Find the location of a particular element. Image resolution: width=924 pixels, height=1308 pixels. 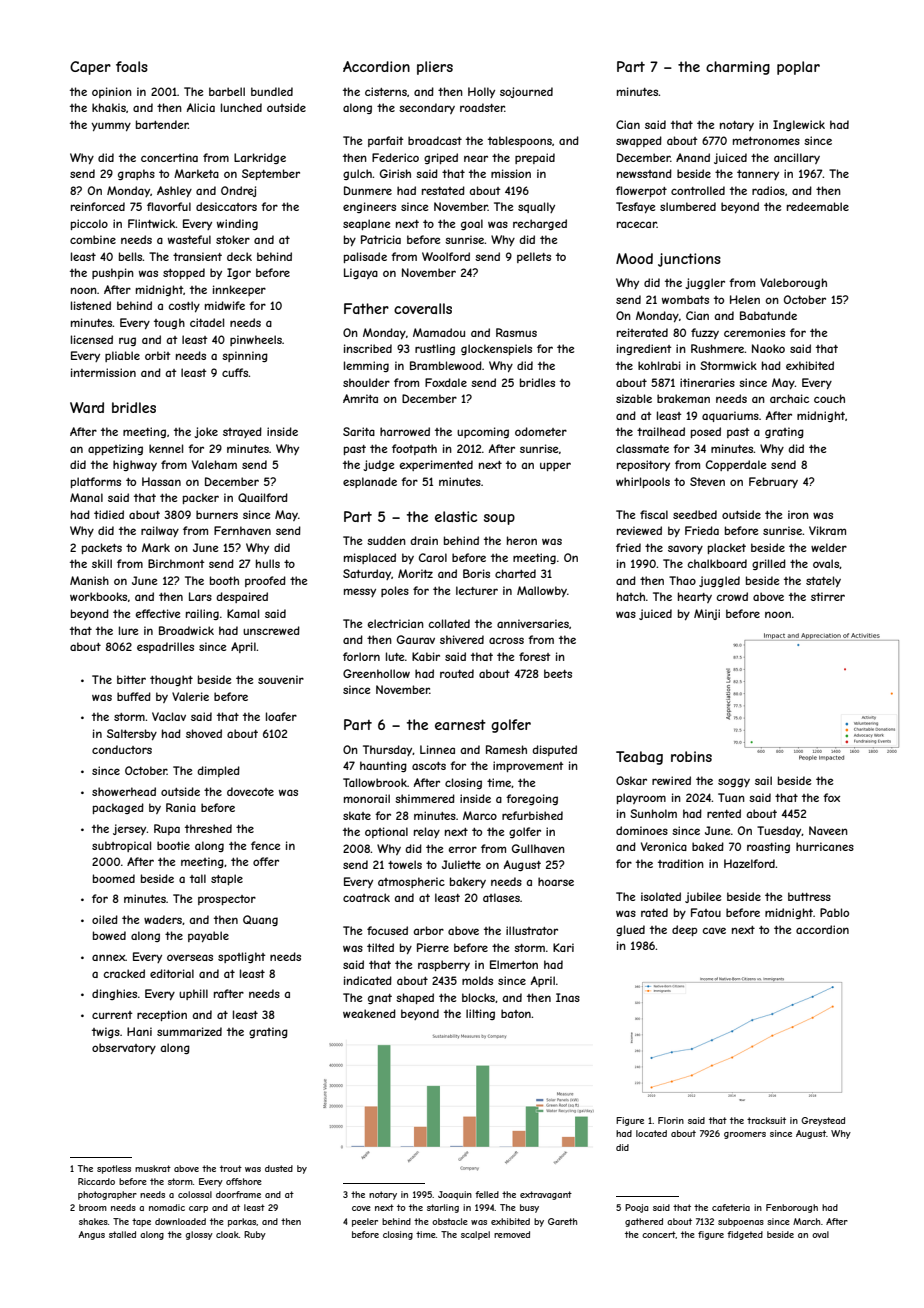

cloak is located at coordinates (227, 1234).
